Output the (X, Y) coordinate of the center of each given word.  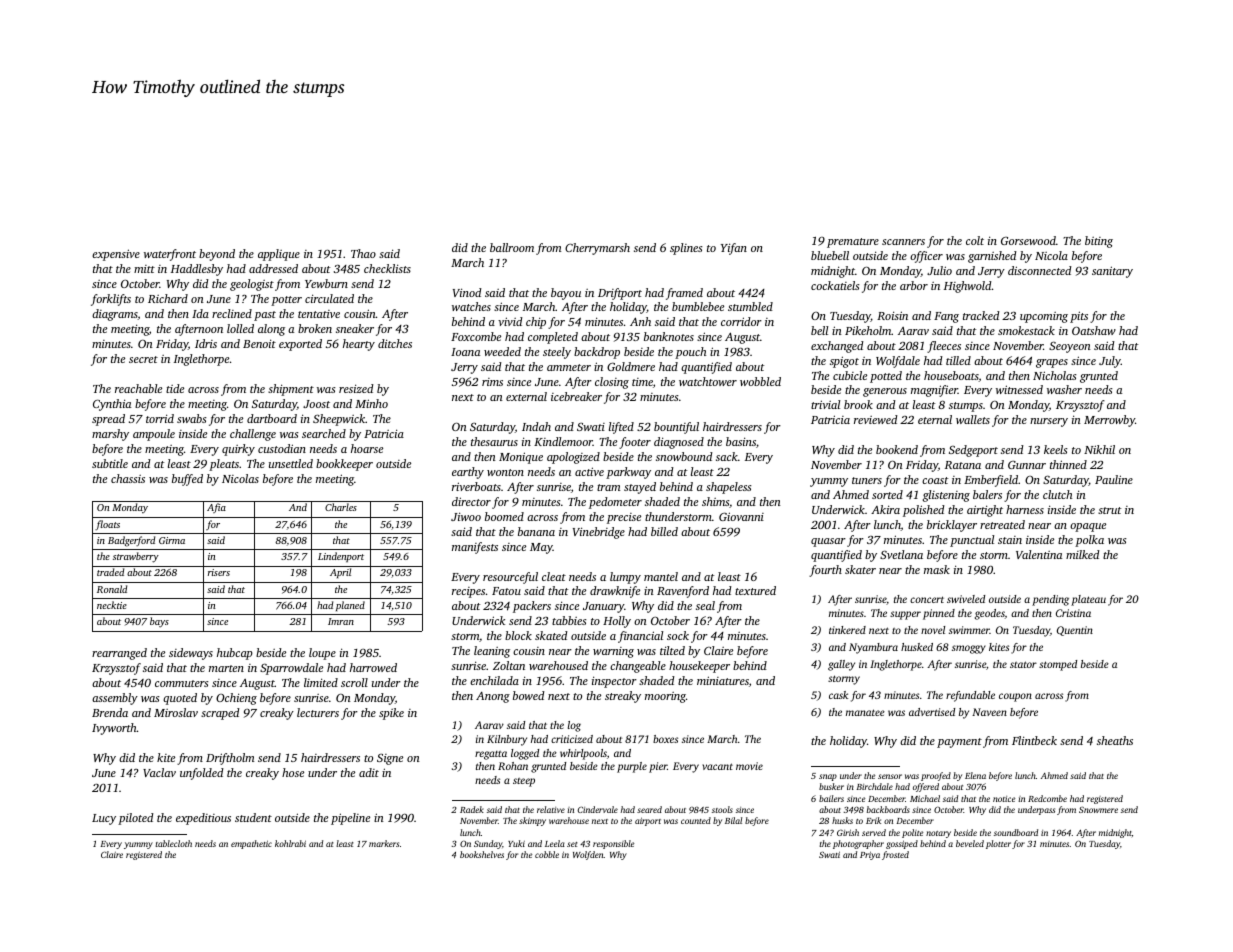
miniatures (723, 680)
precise (624, 518)
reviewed (876, 419)
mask (937, 569)
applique (279, 255)
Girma (172, 540)
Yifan (734, 249)
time (642, 382)
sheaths (1115, 740)
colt (975, 240)
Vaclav (159, 772)
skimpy (532, 821)
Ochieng (236, 699)
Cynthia (112, 405)
